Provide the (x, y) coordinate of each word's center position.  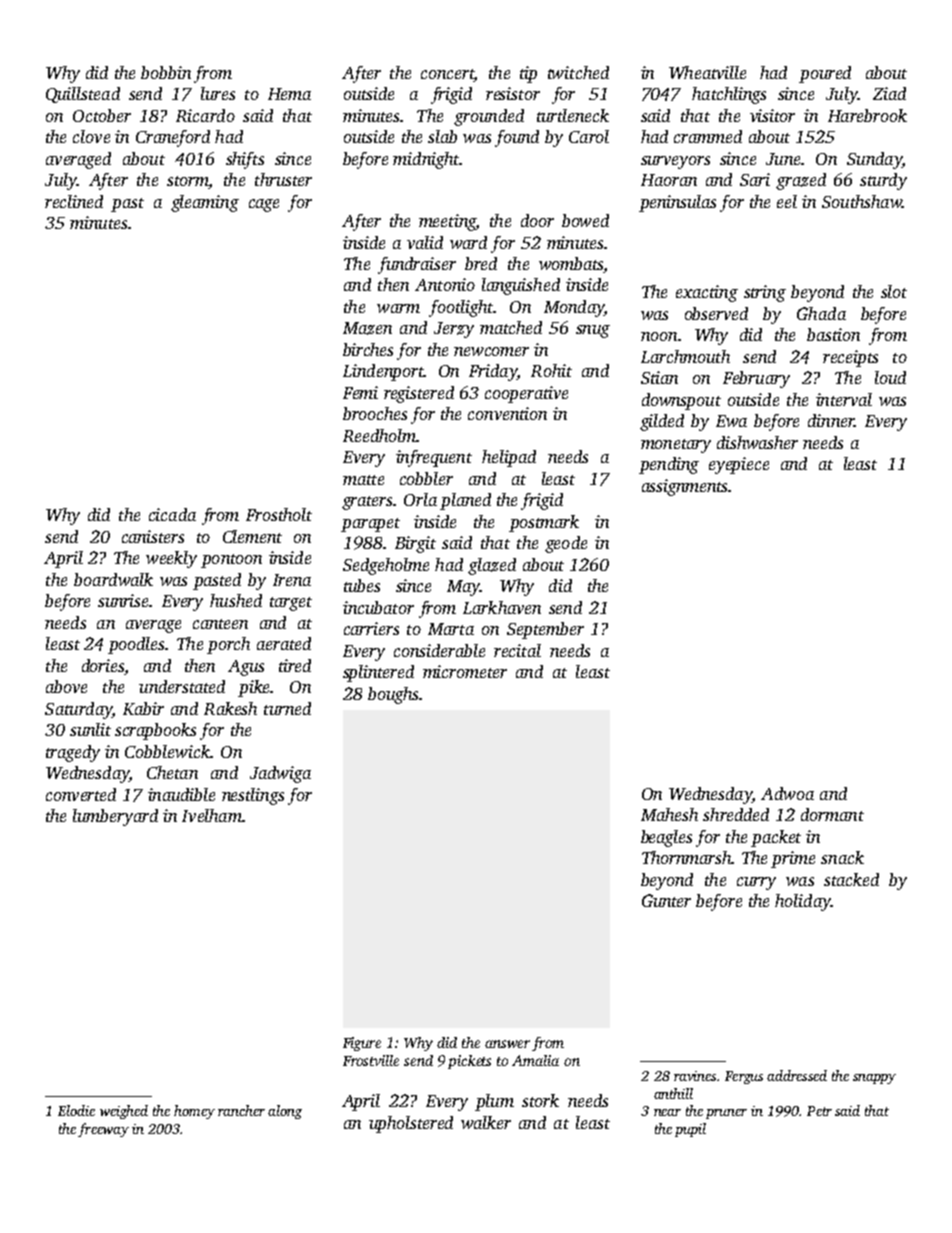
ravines (695, 1076)
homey (194, 1112)
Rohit (551, 370)
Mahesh (669, 814)
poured (825, 74)
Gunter (666, 900)
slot (894, 291)
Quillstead (83, 95)
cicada (172, 514)
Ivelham (212, 815)
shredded (736, 814)
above (66, 686)
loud (890, 377)
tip (528, 74)
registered (419, 394)
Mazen (367, 328)
